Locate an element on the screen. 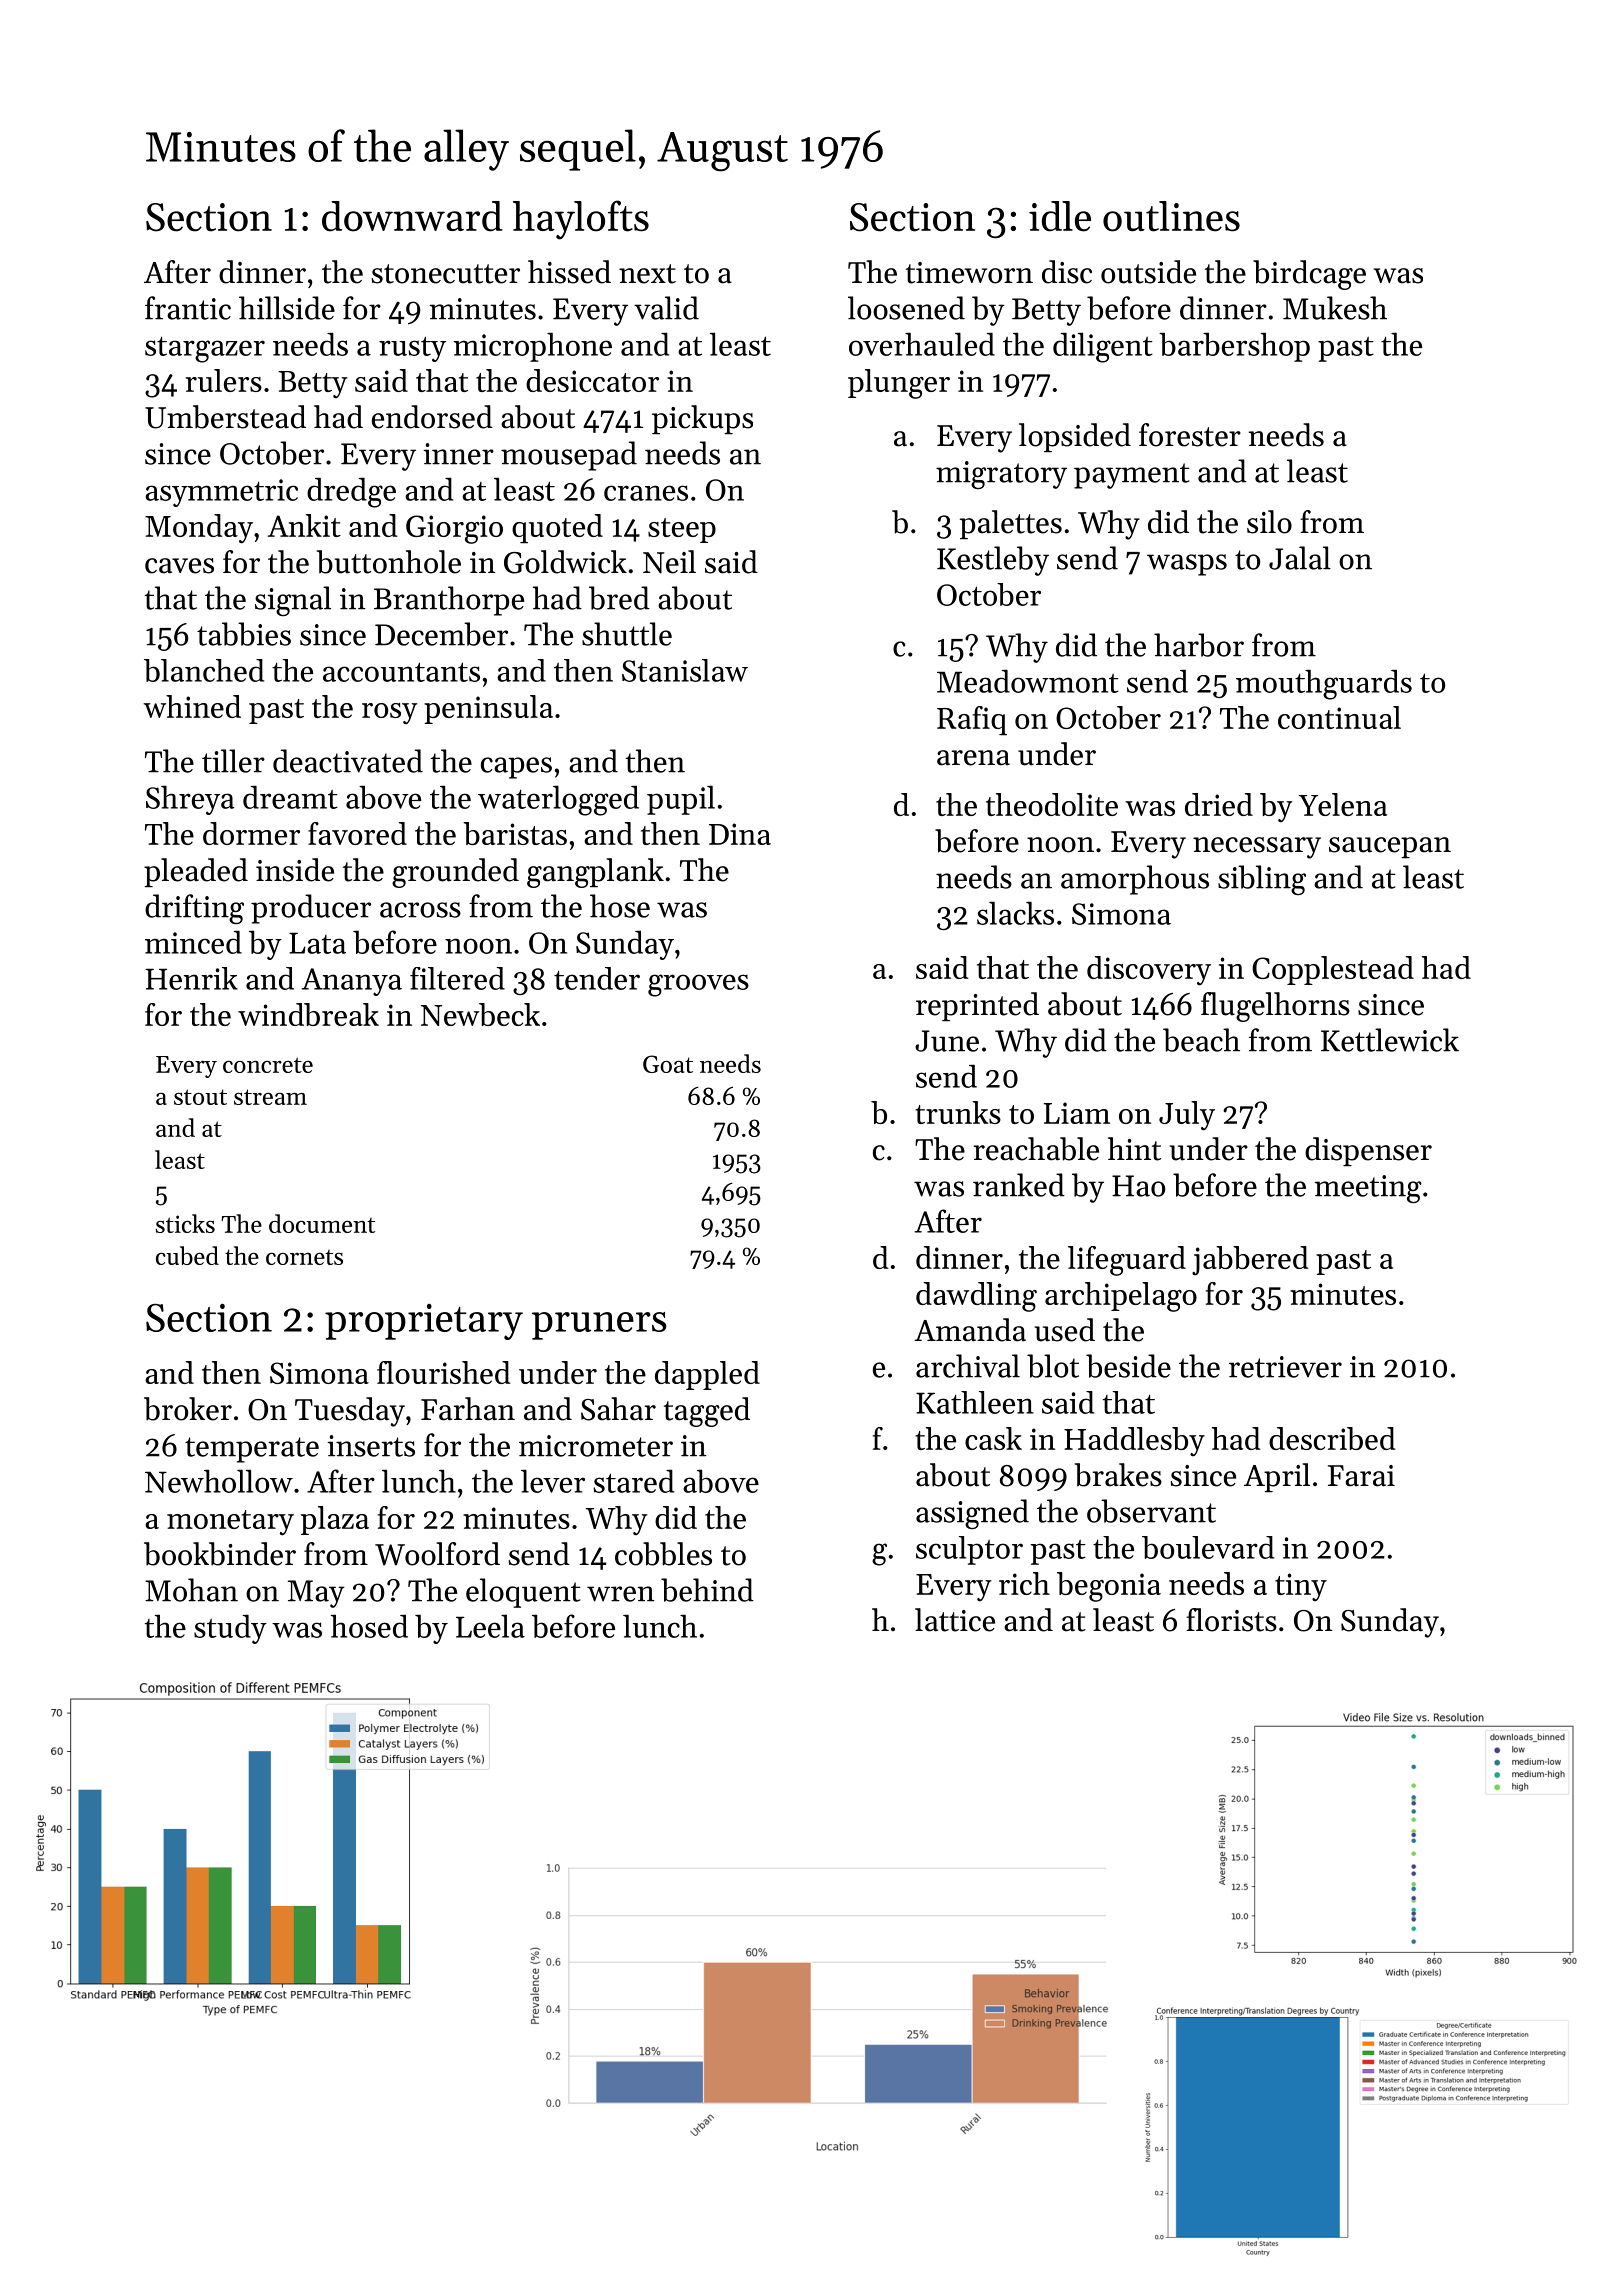 This screenshot has height=2292, width=1620. Dina is located at coordinates (740, 834).
